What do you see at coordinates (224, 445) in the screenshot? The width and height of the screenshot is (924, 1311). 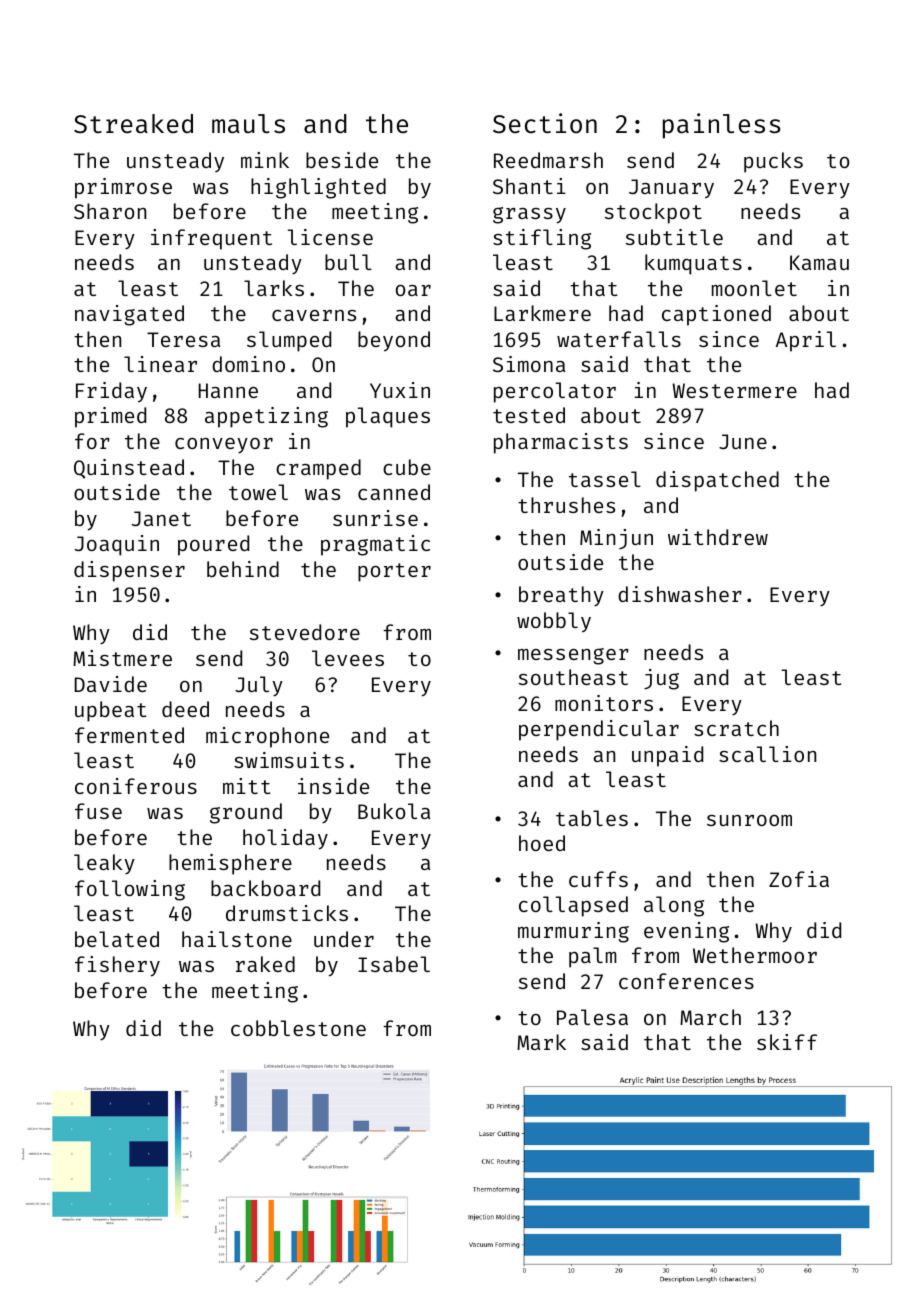 I see `conveyor` at bounding box center [224, 445].
